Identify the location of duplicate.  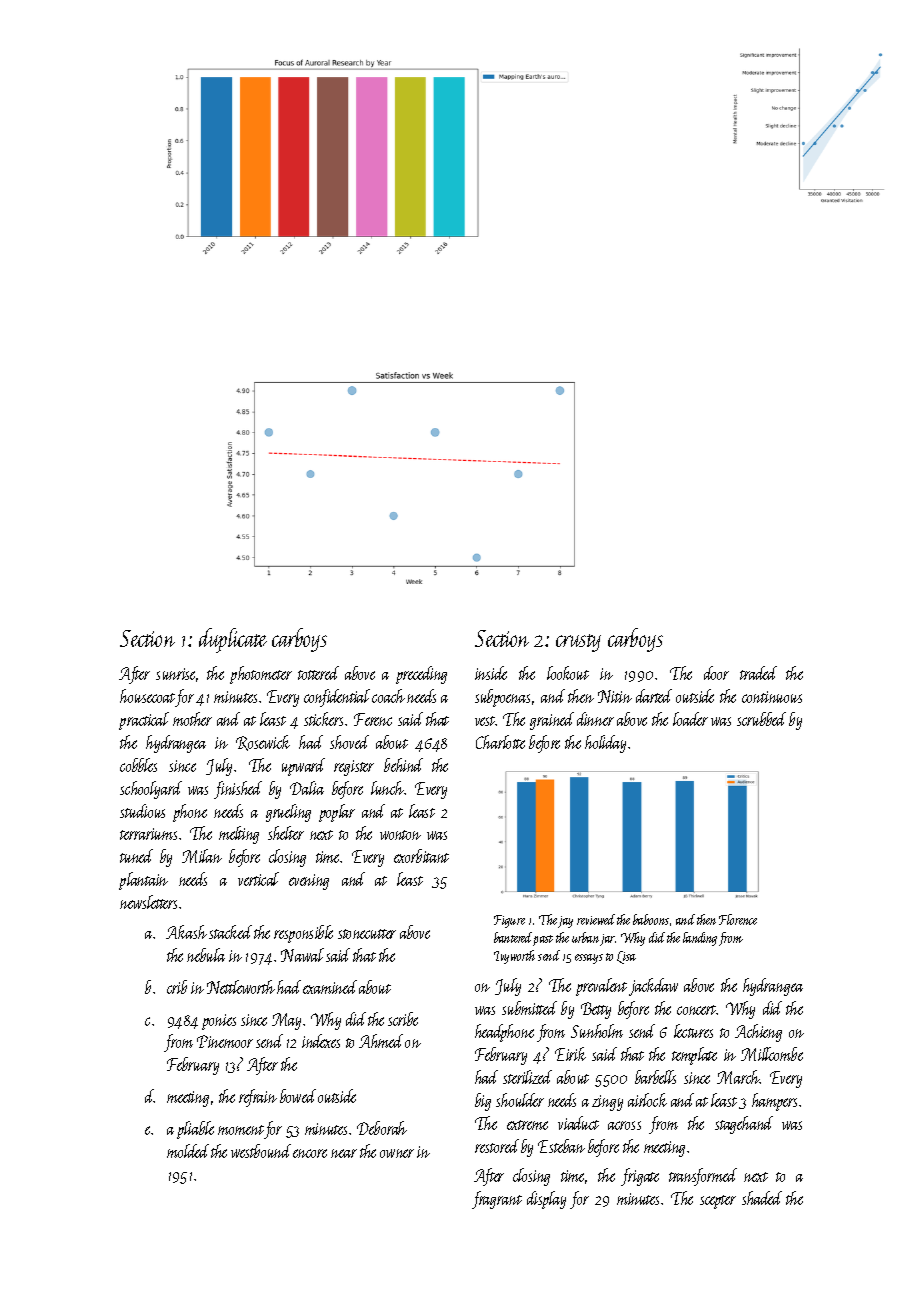
(233, 640).
